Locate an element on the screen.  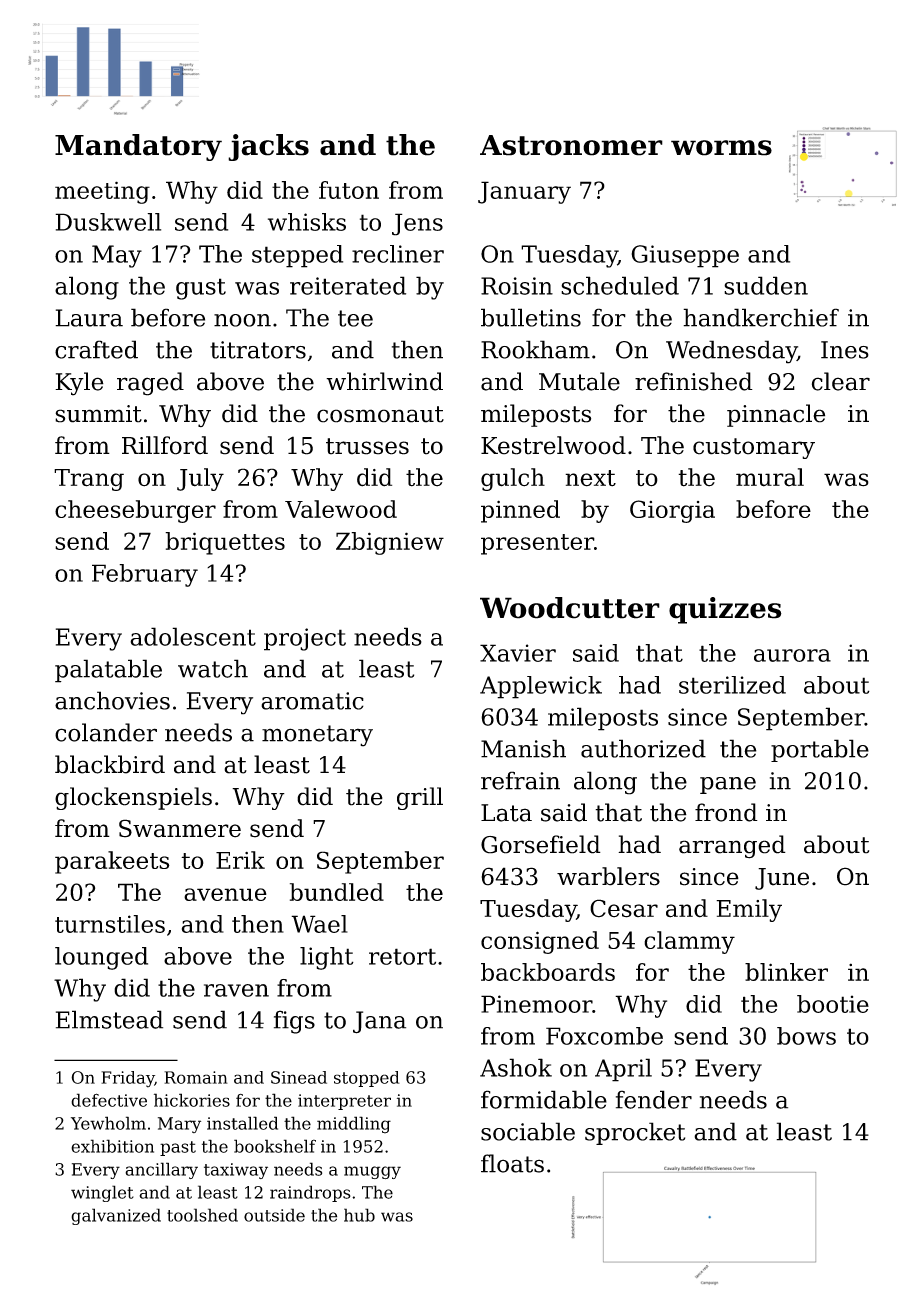
sprocket is located at coordinates (635, 1133).
